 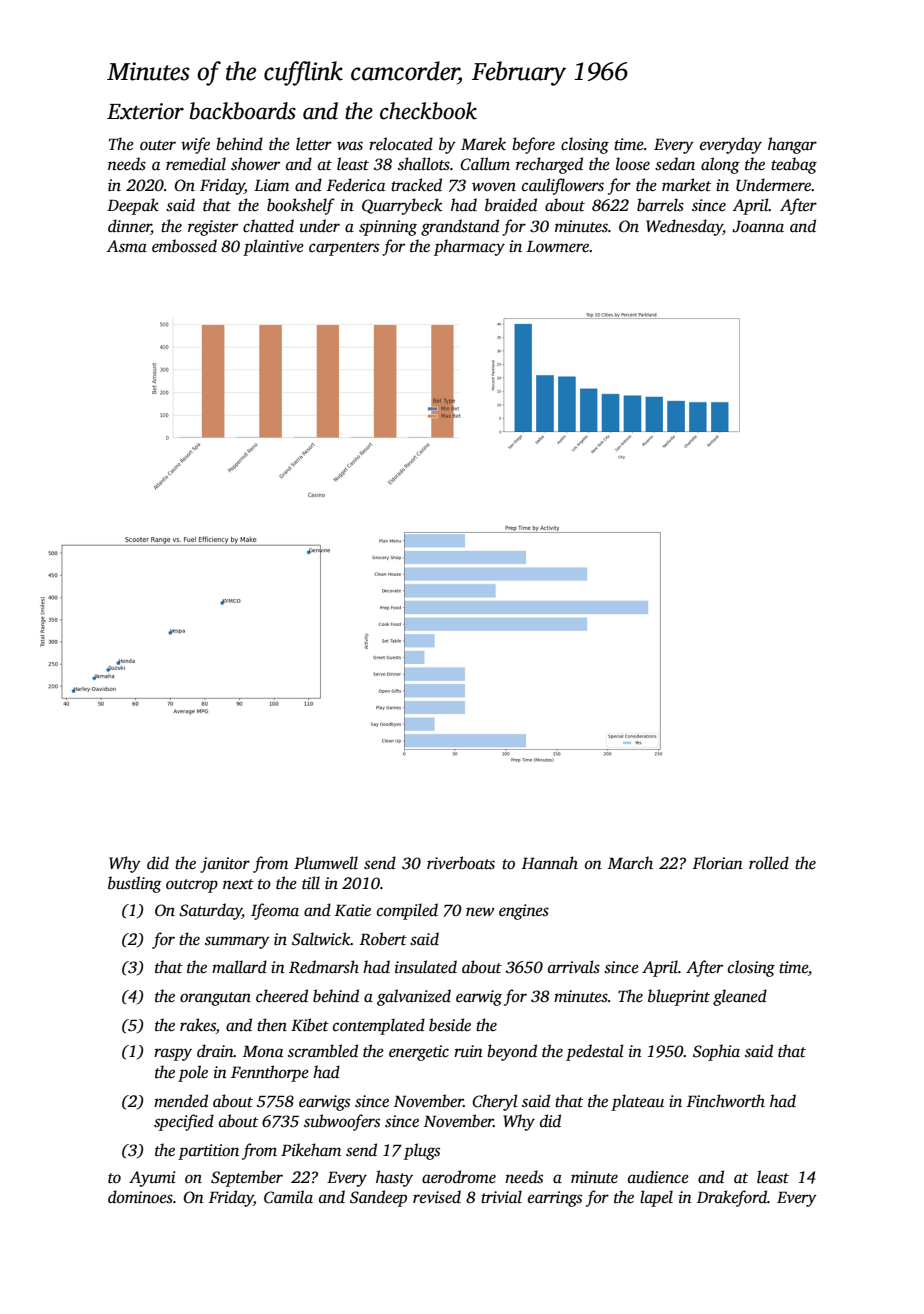 I want to click on rolled, so click(x=769, y=863).
